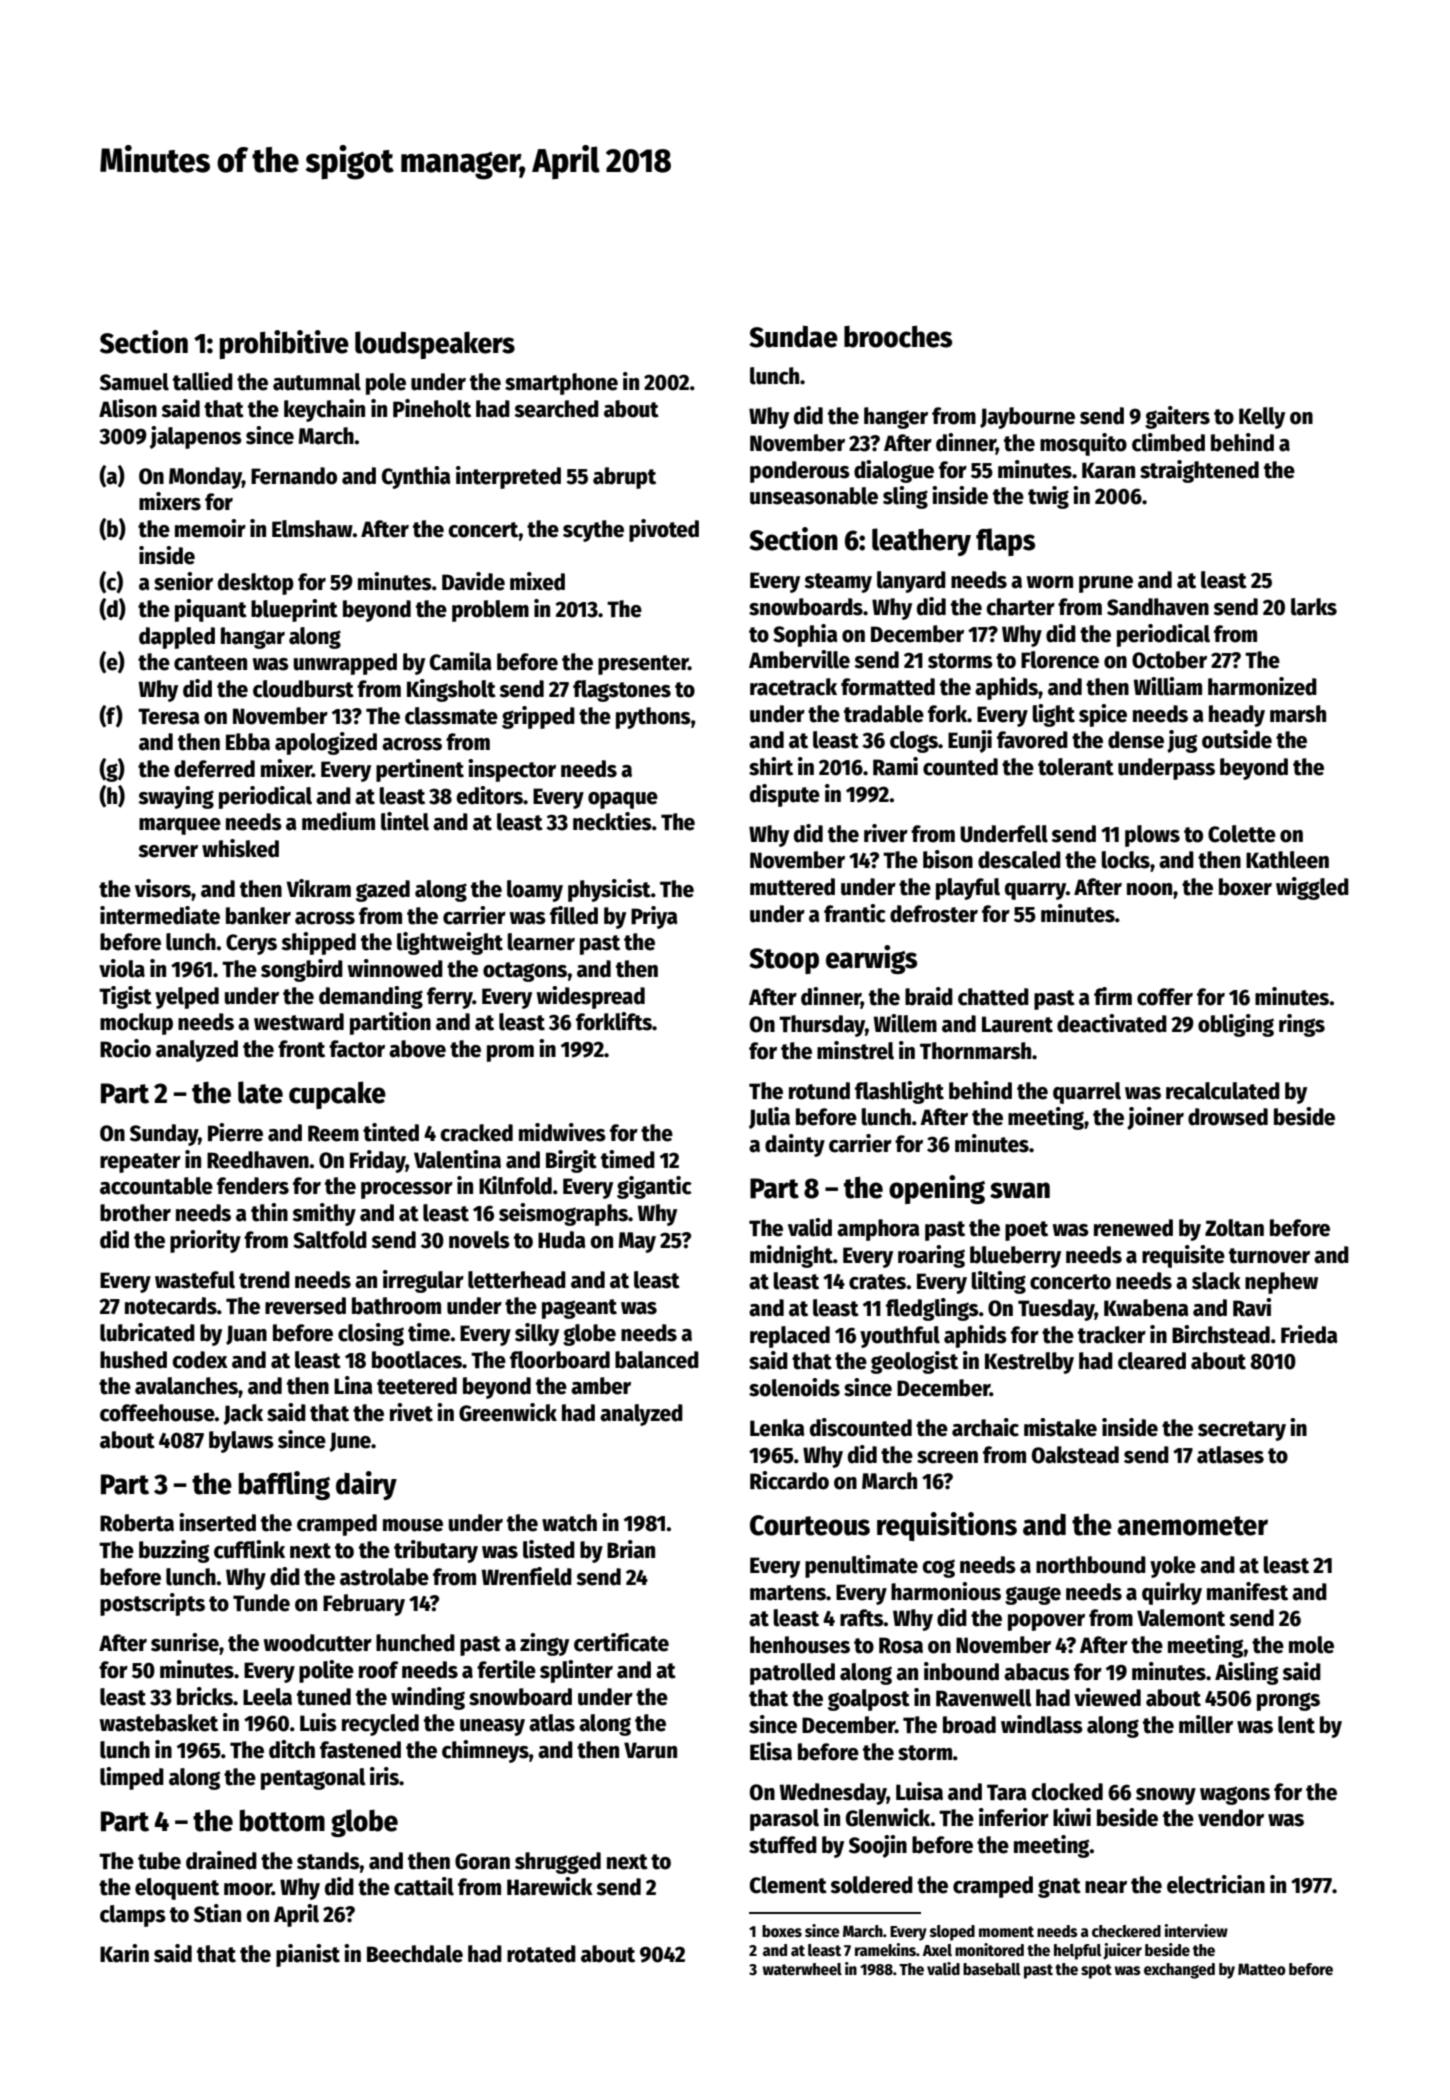 The height and width of the page is (2100, 1450). What do you see at coordinates (308, 1955) in the page?
I see `pianist` at bounding box center [308, 1955].
